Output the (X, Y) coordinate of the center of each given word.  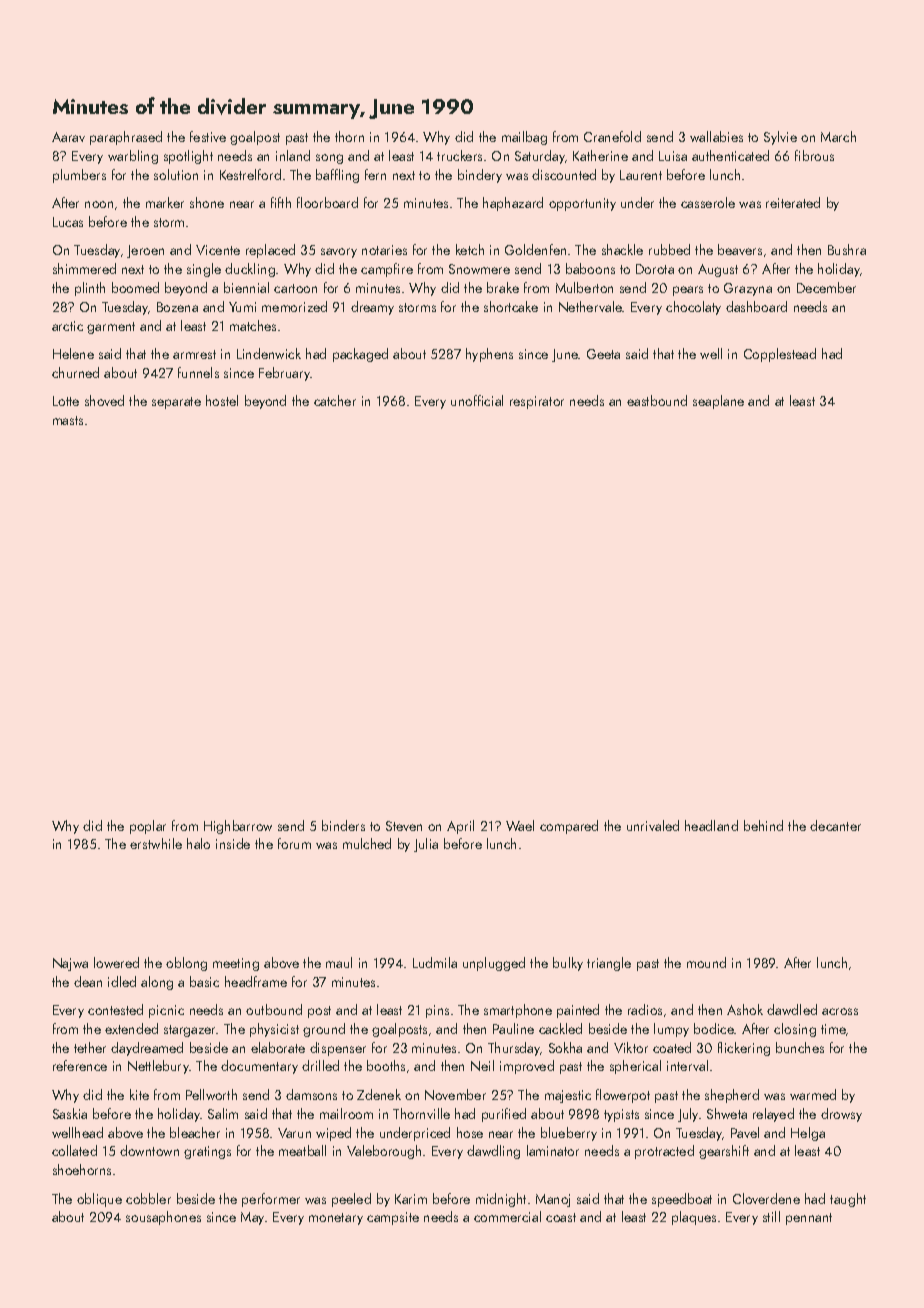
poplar (148, 827)
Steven (404, 826)
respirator (537, 402)
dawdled (792, 1009)
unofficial (477, 400)
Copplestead (780, 355)
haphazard (513, 204)
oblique (99, 1200)
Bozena (177, 307)
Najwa (70, 964)
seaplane (718, 402)
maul (339, 962)
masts (68, 420)
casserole (708, 202)
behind (763, 825)
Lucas (68, 222)
